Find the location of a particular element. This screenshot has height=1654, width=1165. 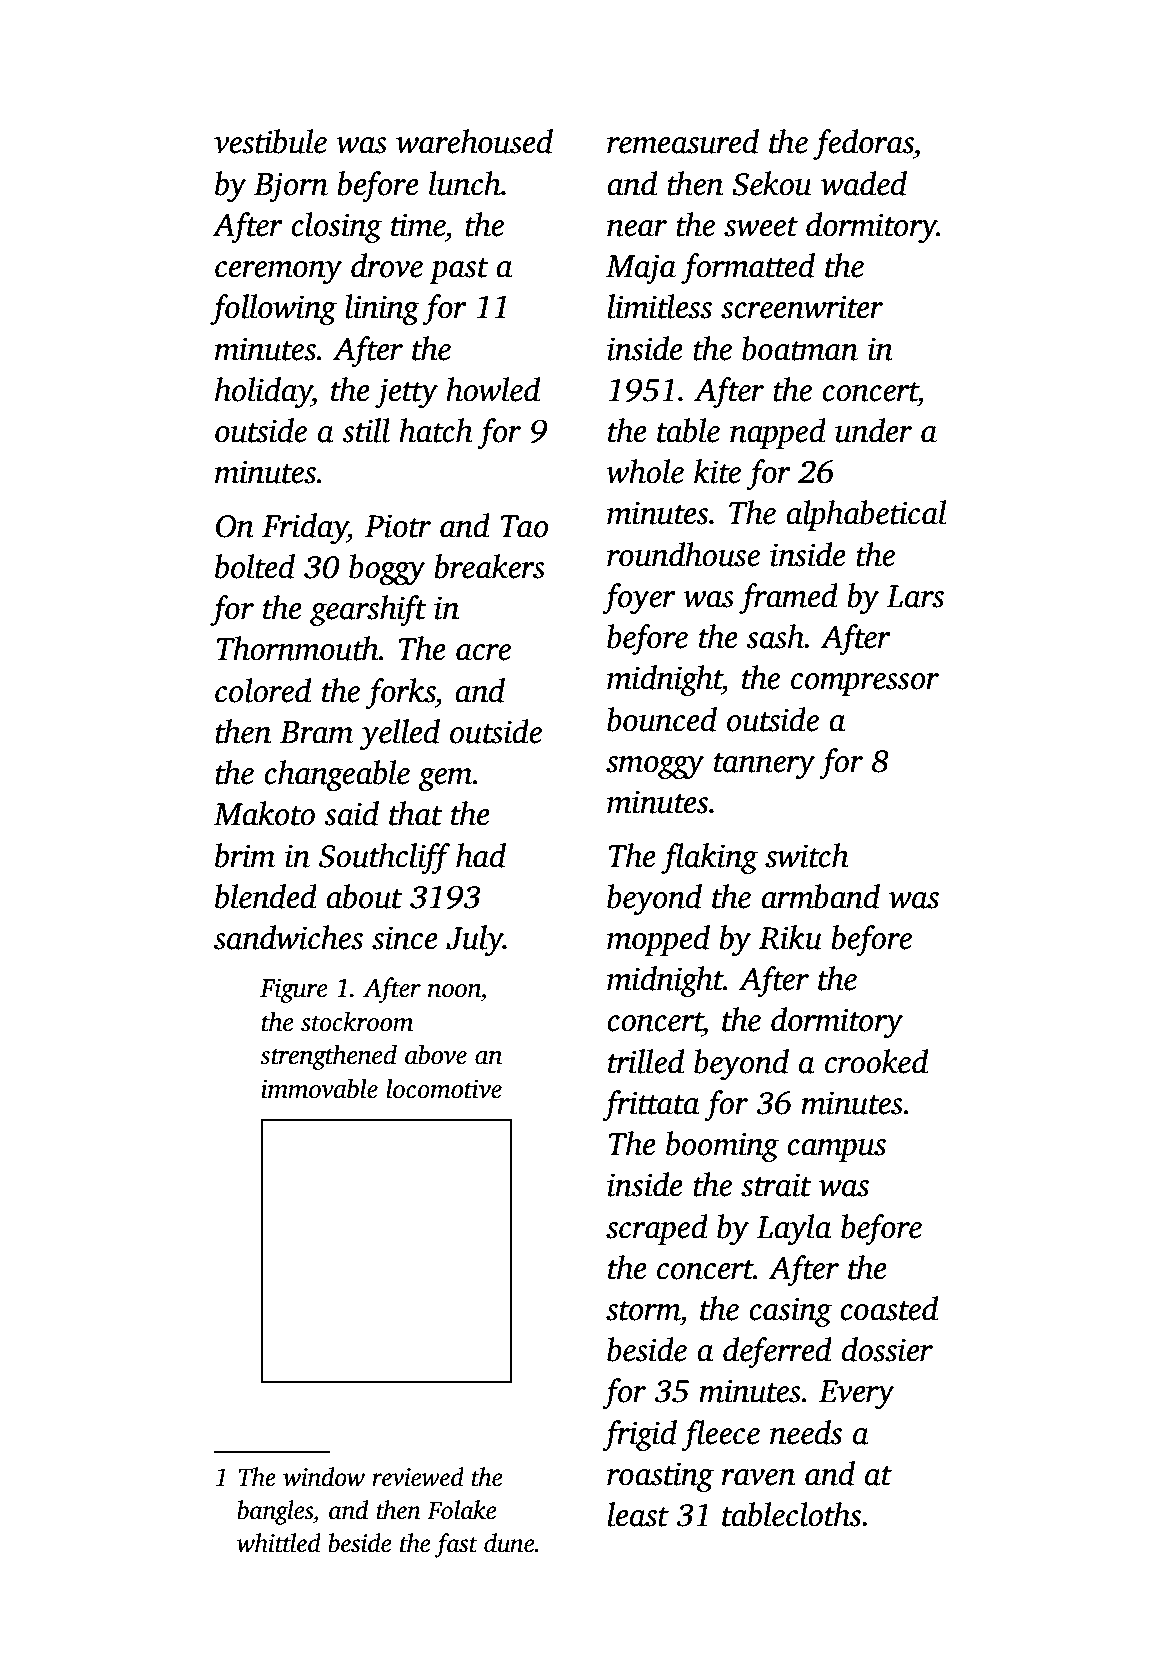

napped is located at coordinates (778, 433).
